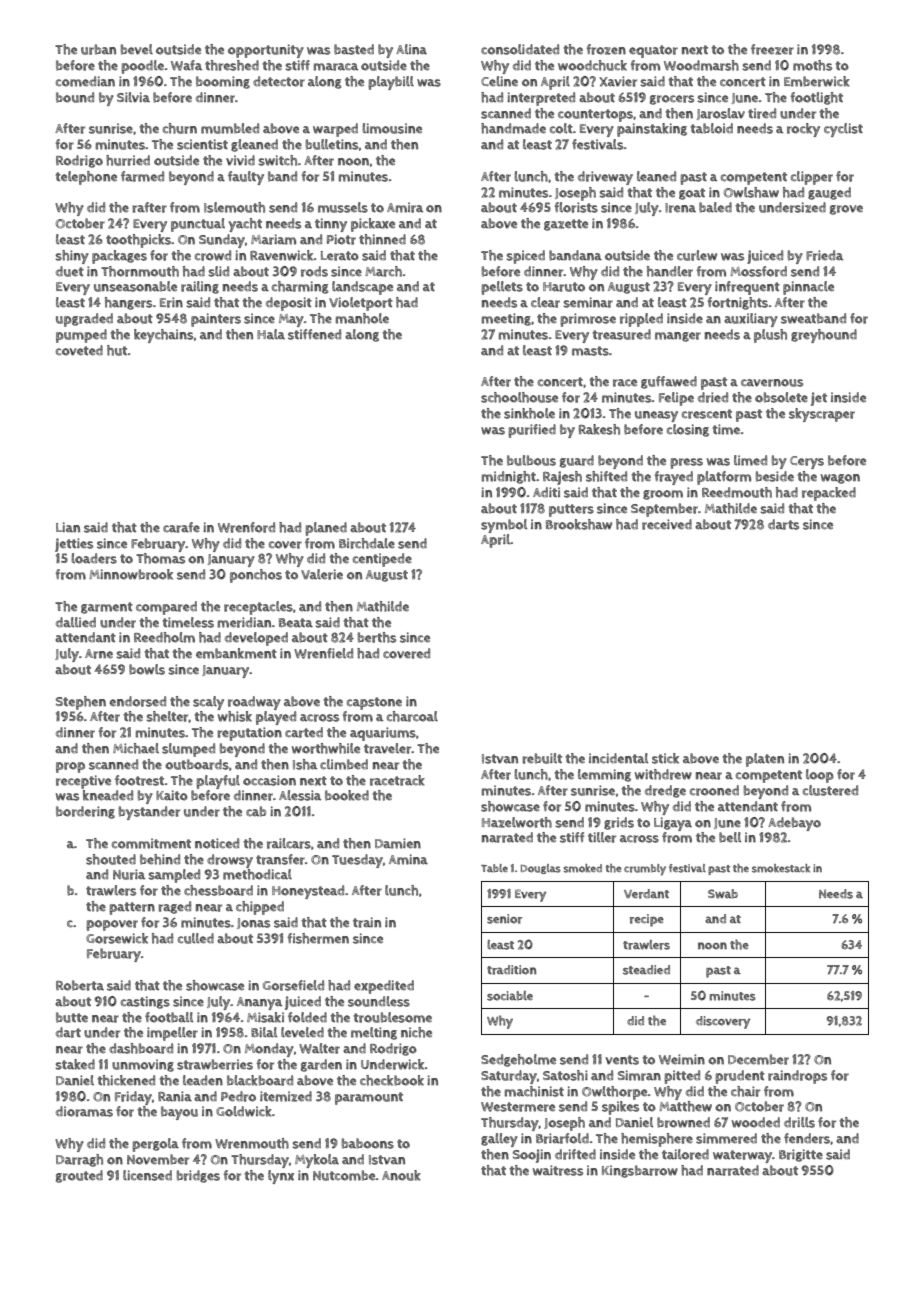  I want to click on raged, so click(174, 907).
